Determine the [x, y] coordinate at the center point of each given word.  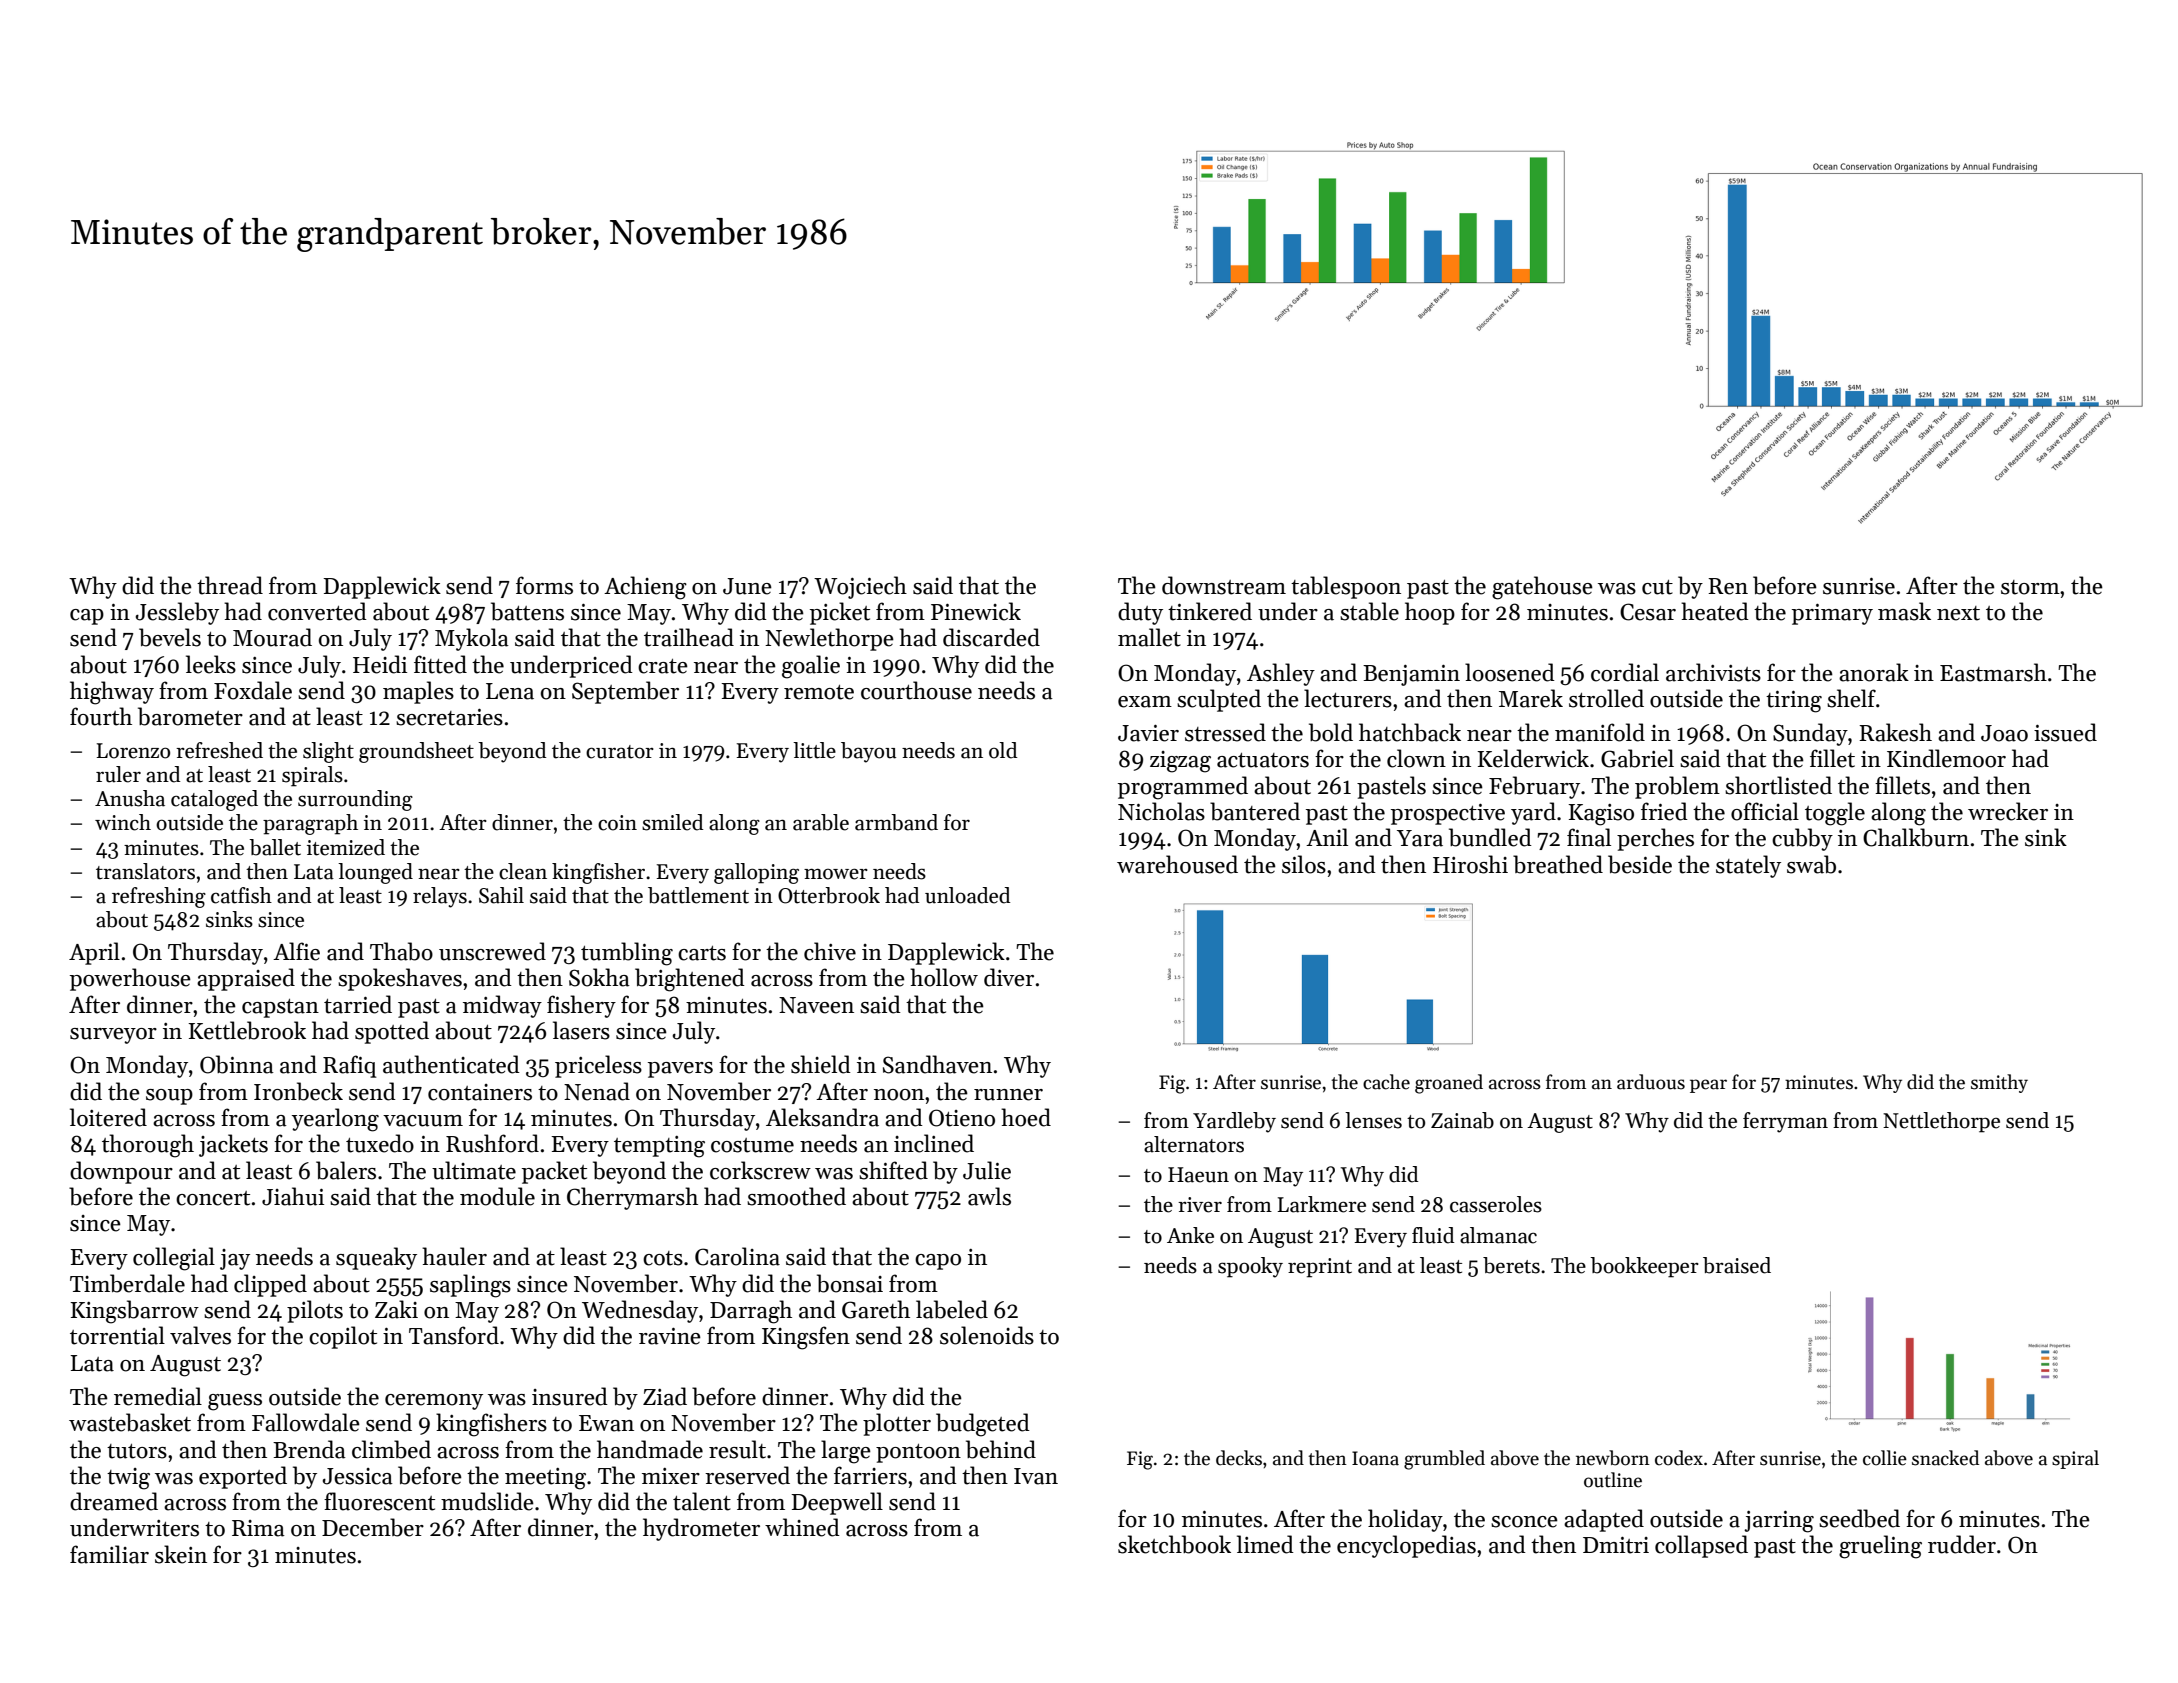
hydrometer [701, 1529]
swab [1811, 864]
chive [830, 951]
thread [230, 585]
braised [1737, 1265]
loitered [108, 1117]
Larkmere [1322, 1204]
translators [145, 871]
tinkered [1210, 611]
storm [2030, 587]
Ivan [1036, 1476]
